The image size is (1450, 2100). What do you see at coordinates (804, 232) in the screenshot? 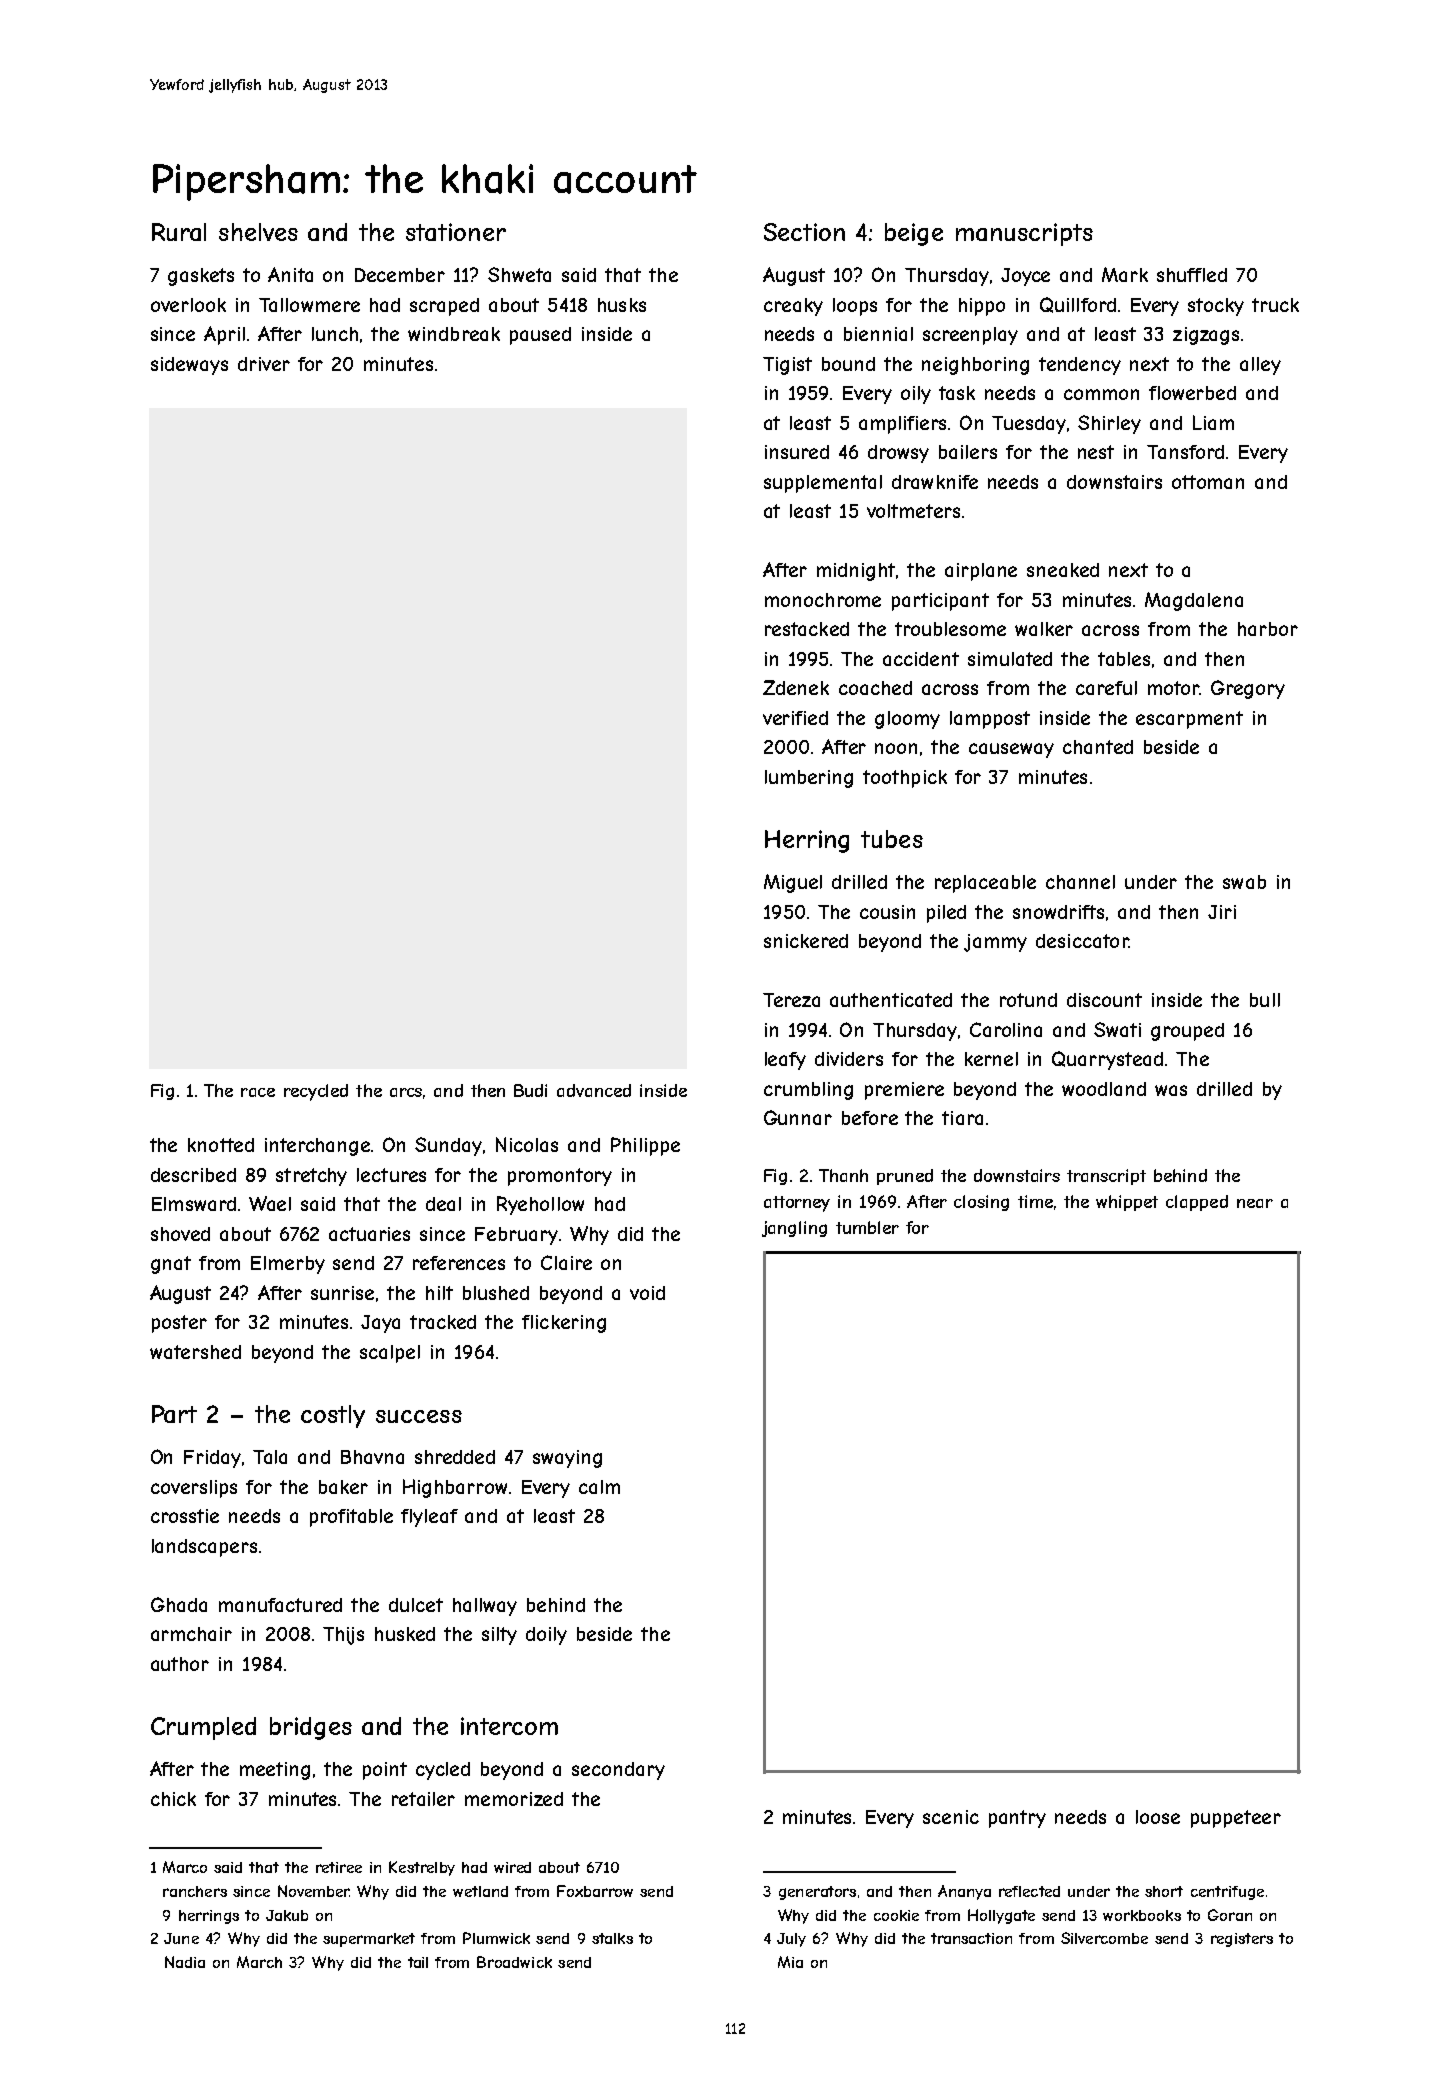
I see `Section` at bounding box center [804, 232].
